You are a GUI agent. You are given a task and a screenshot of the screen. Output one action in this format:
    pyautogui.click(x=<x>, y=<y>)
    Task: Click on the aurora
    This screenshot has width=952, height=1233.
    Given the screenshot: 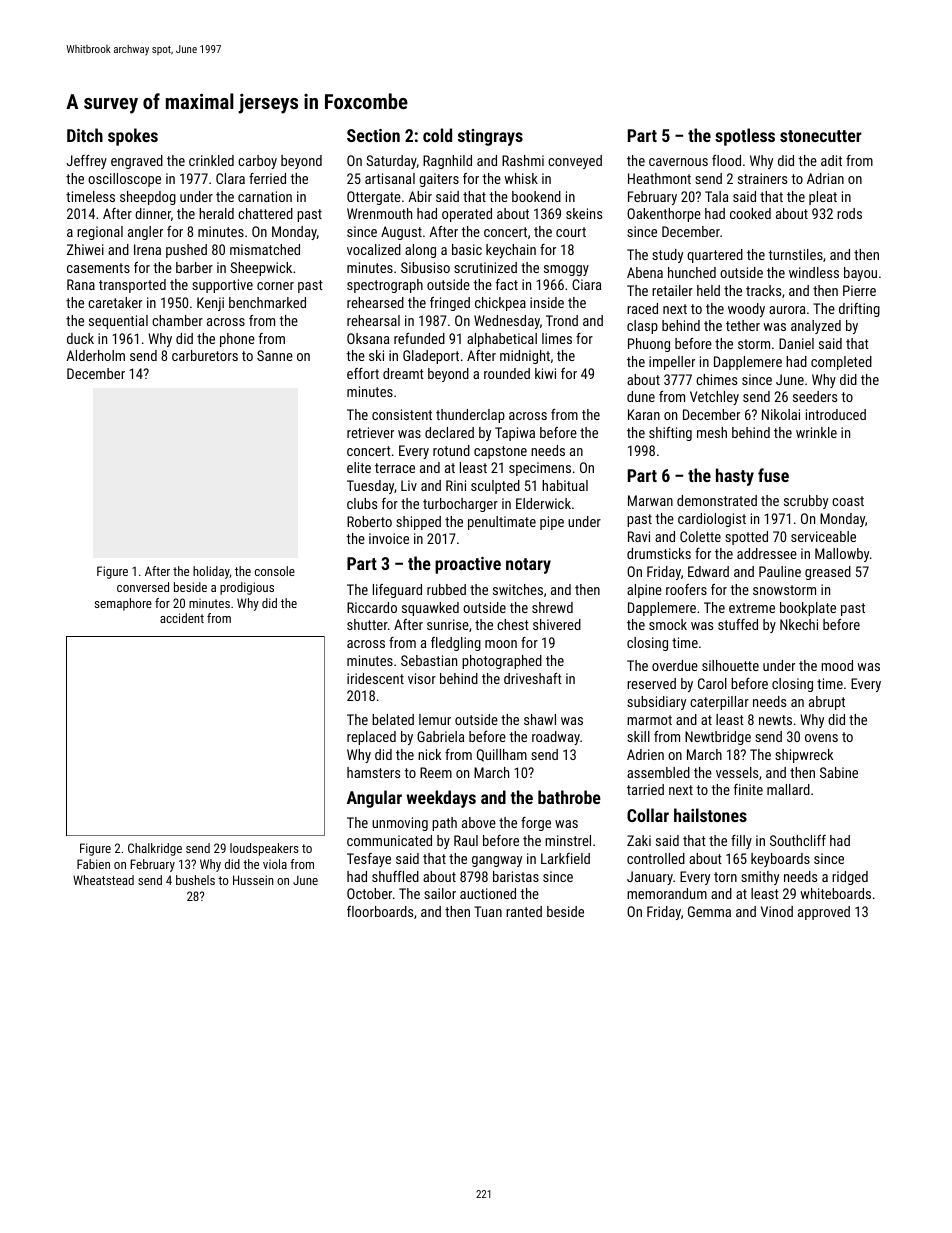 What is the action you would take?
    pyautogui.click(x=787, y=310)
